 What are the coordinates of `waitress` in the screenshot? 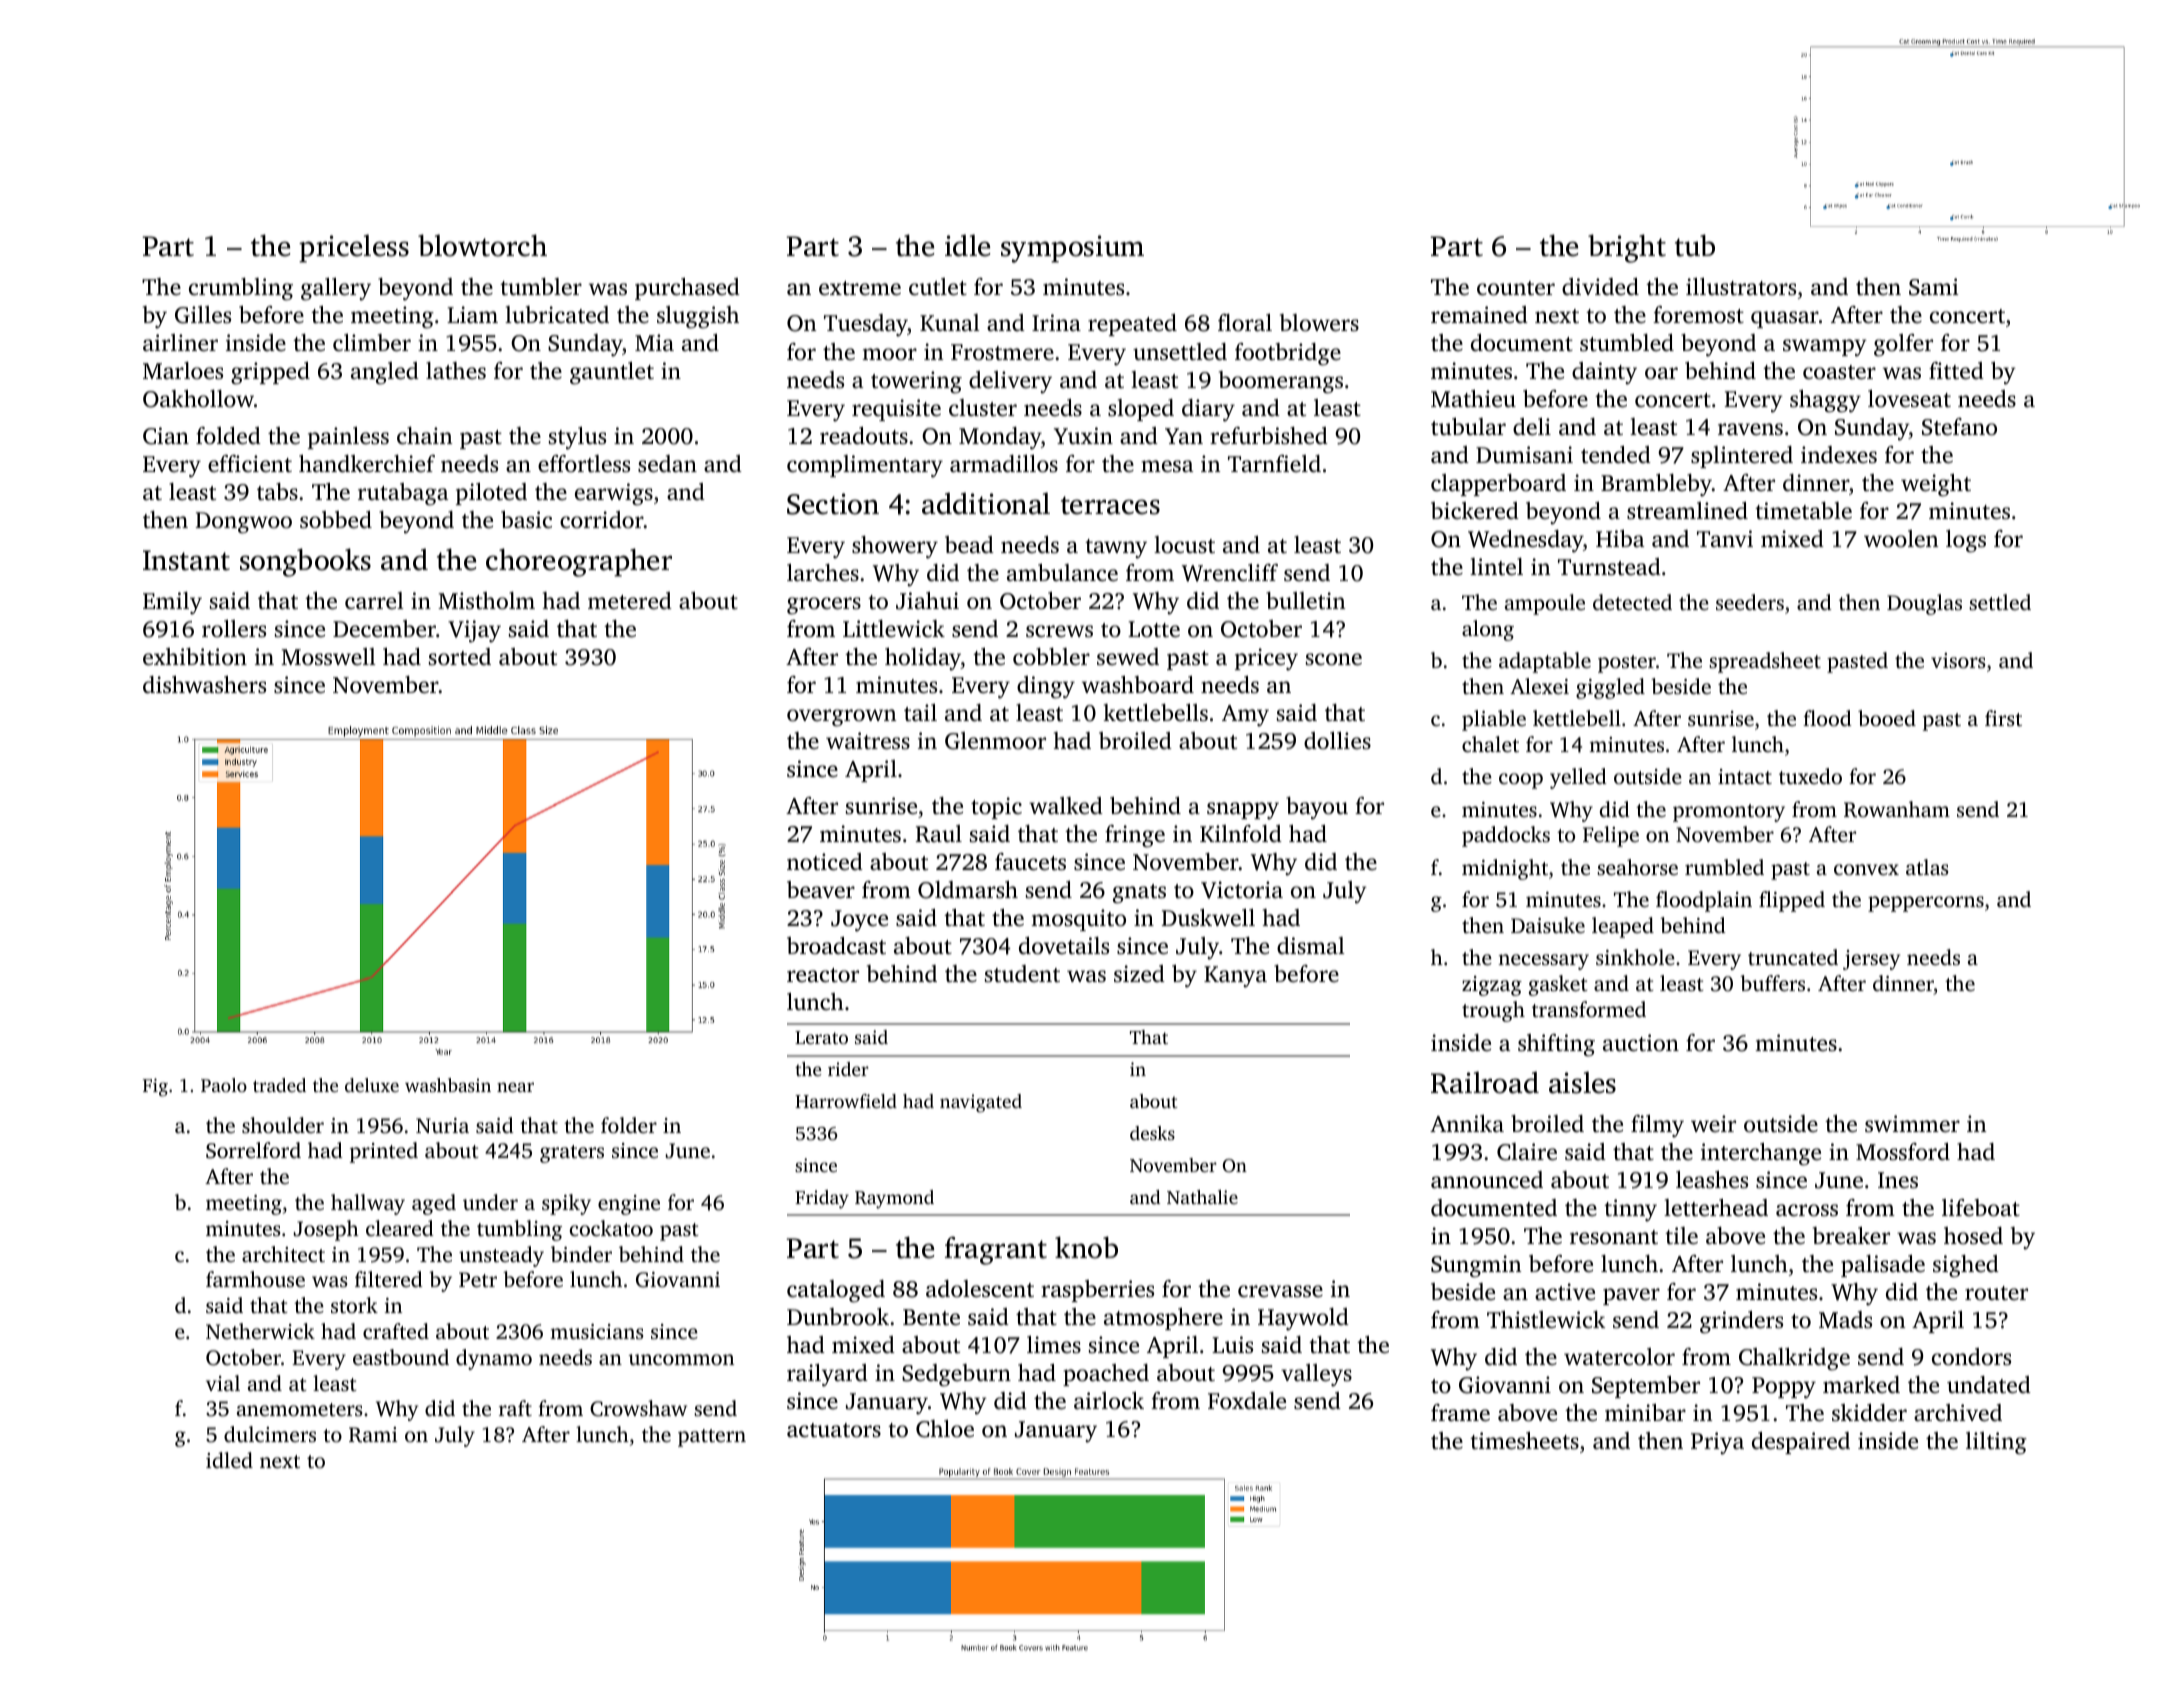 It's located at (868, 741).
